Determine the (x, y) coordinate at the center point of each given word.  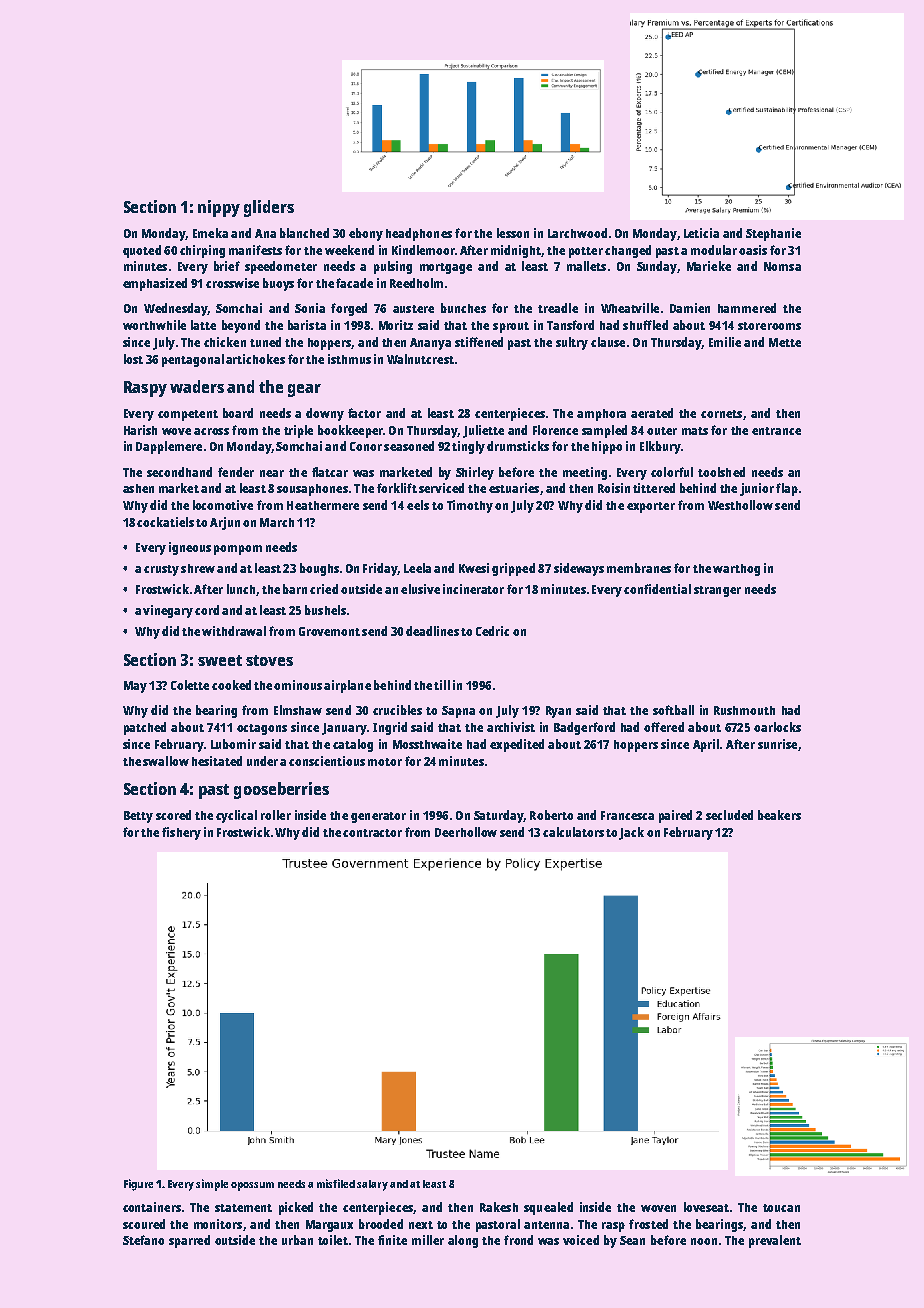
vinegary (168, 611)
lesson (513, 233)
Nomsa (782, 266)
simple (212, 1185)
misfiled (336, 1183)
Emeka (210, 233)
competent (188, 415)
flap (787, 489)
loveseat (706, 1207)
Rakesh (499, 1207)
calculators (573, 832)
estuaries (514, 488)
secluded (729, 815)
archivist (511, 727)
